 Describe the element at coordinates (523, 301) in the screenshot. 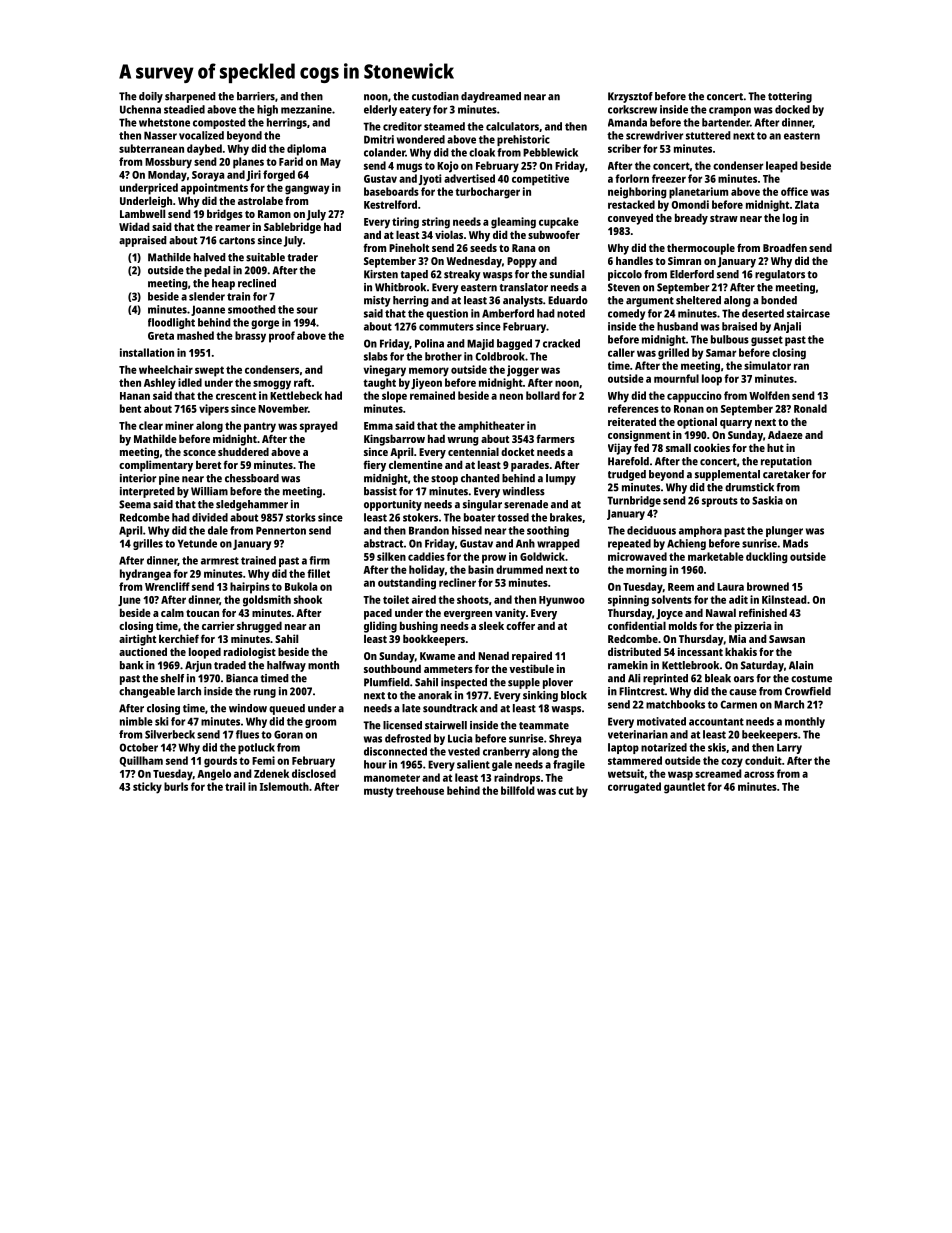

I see `analysts` at that location.
